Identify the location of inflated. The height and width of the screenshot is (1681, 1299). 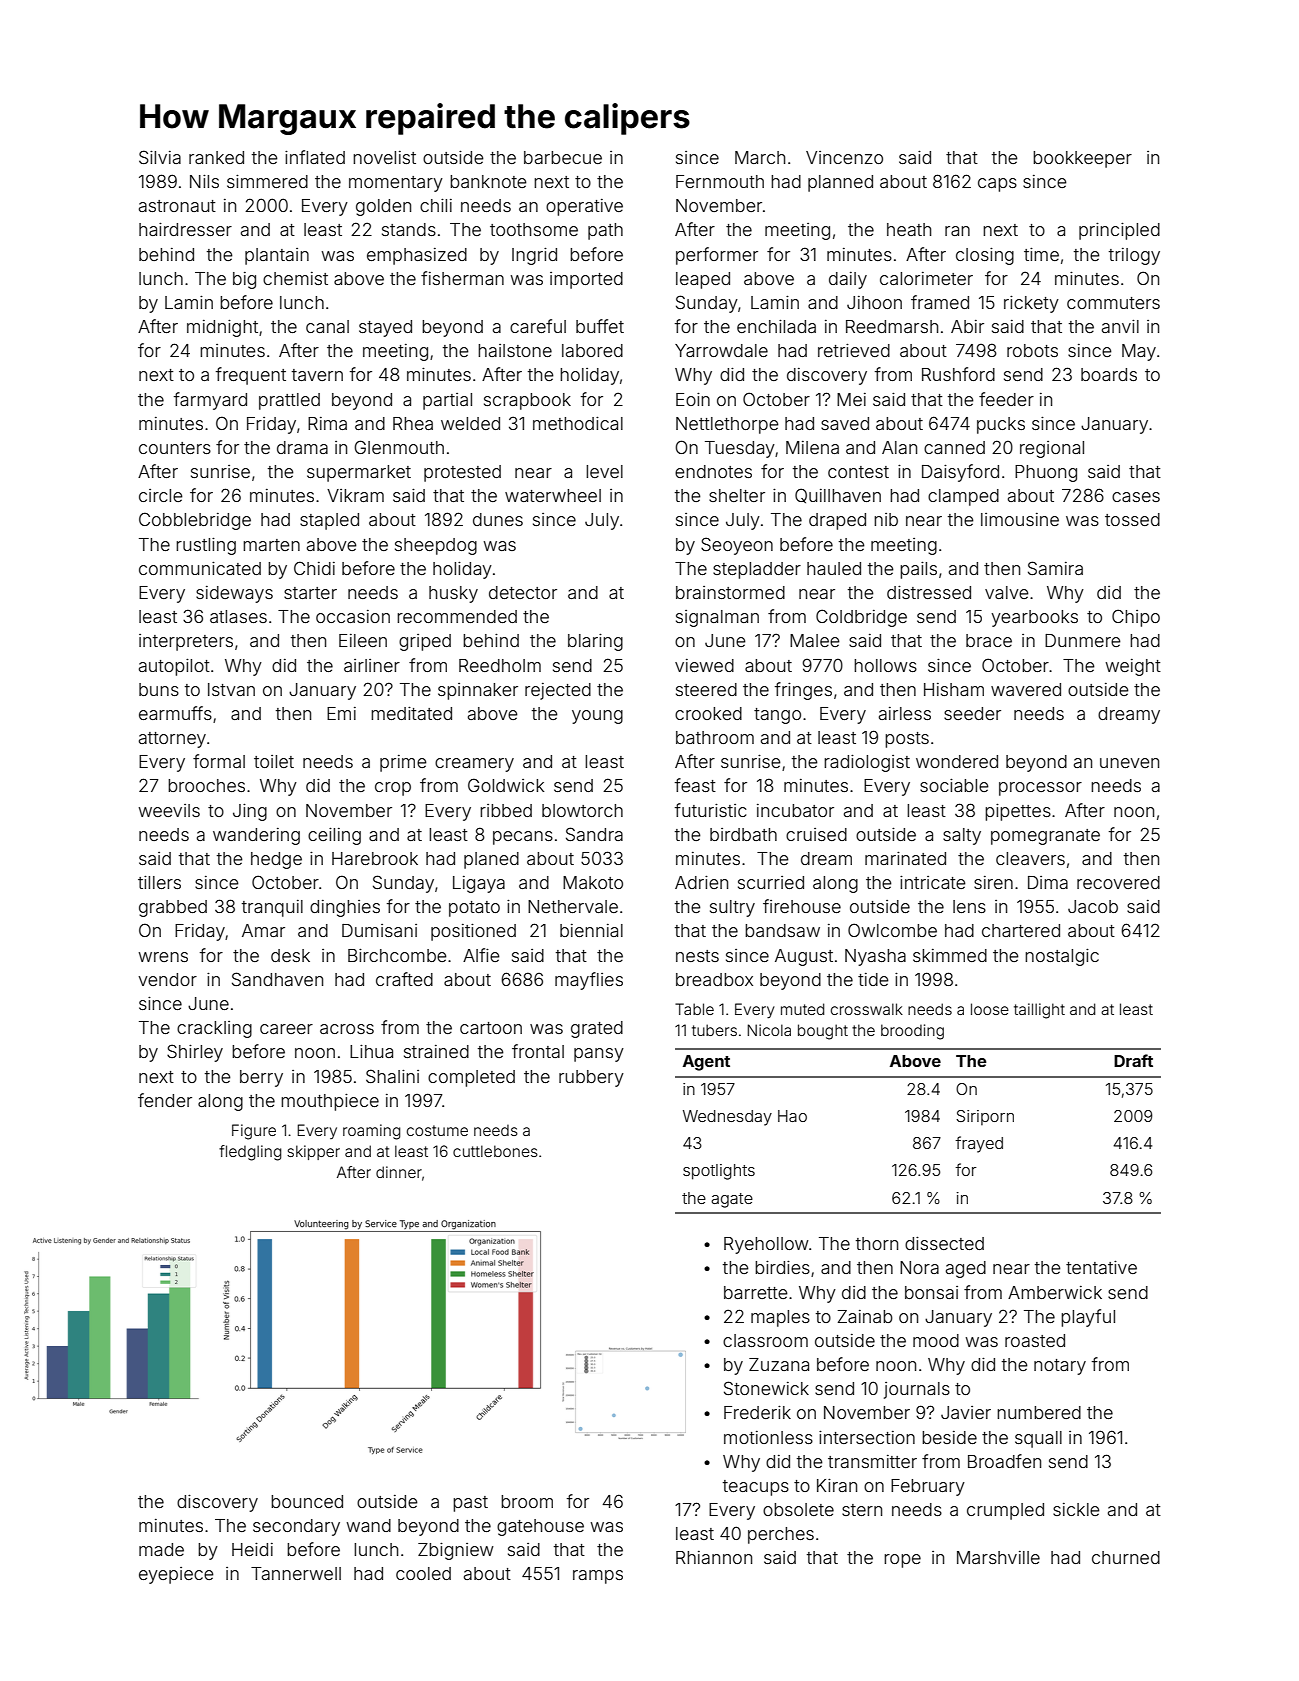
(315, 157).
